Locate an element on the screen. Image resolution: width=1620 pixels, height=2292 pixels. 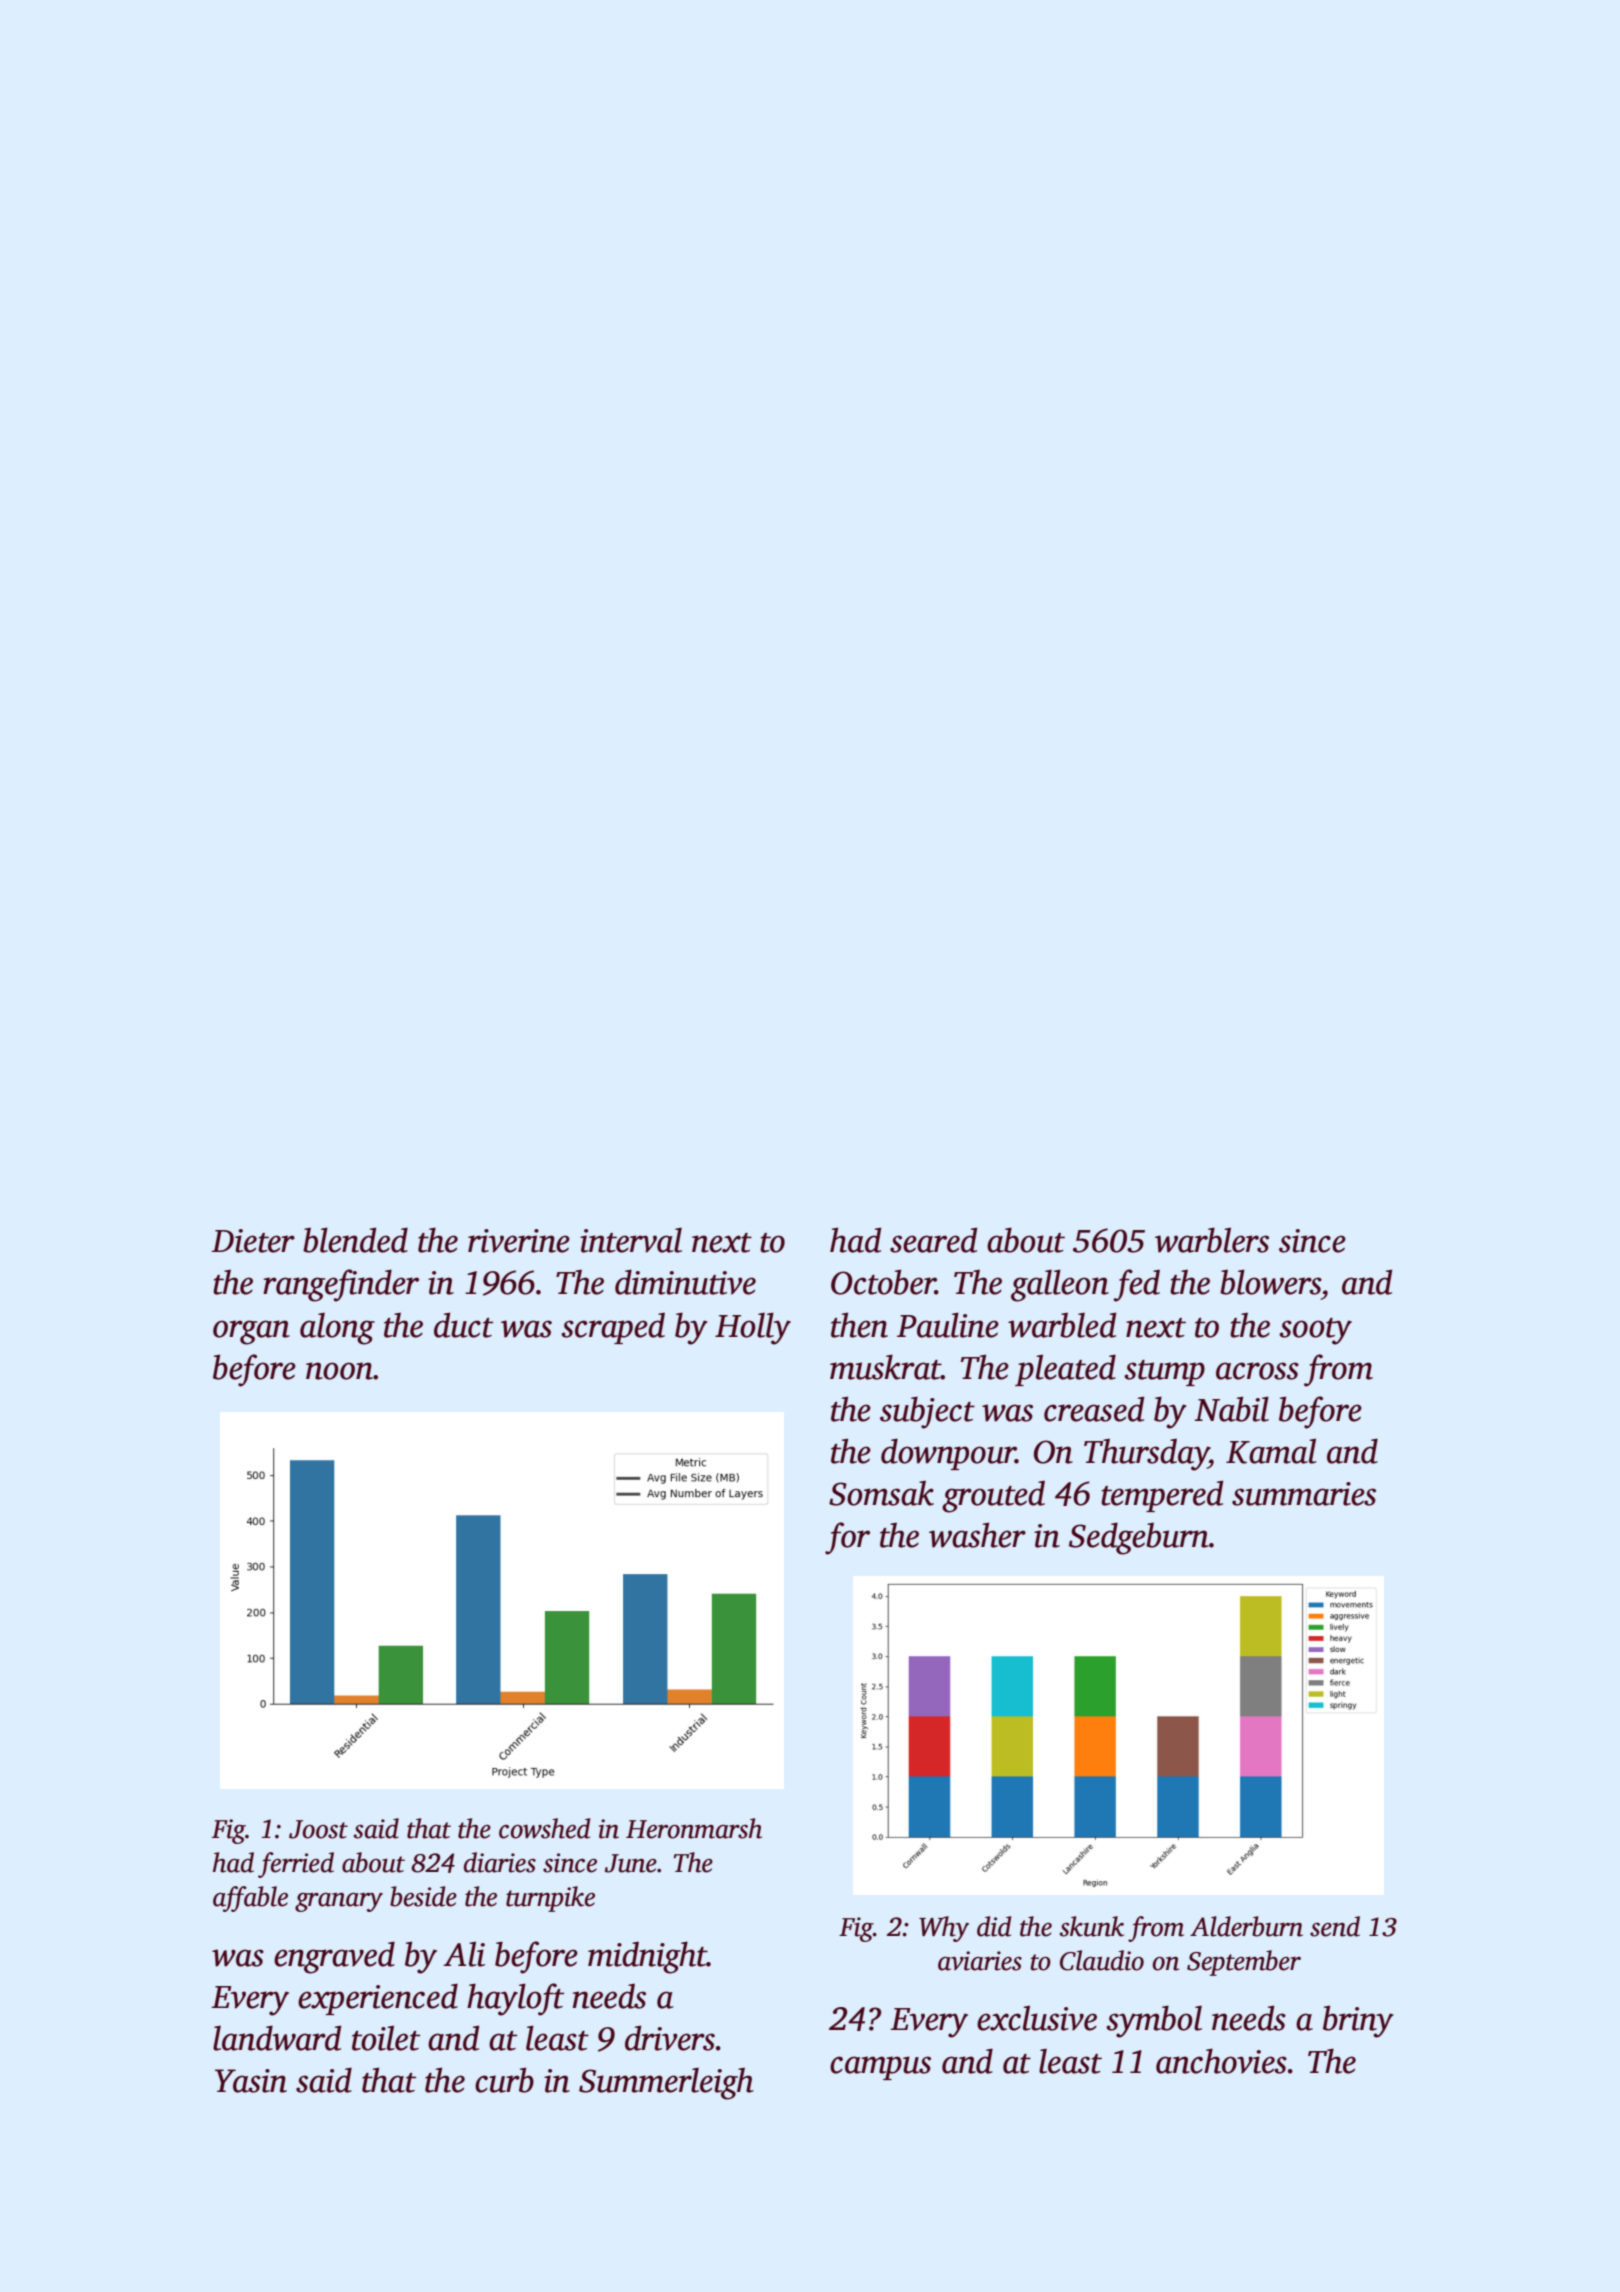
washer is located at coordinates (977, 1535).
